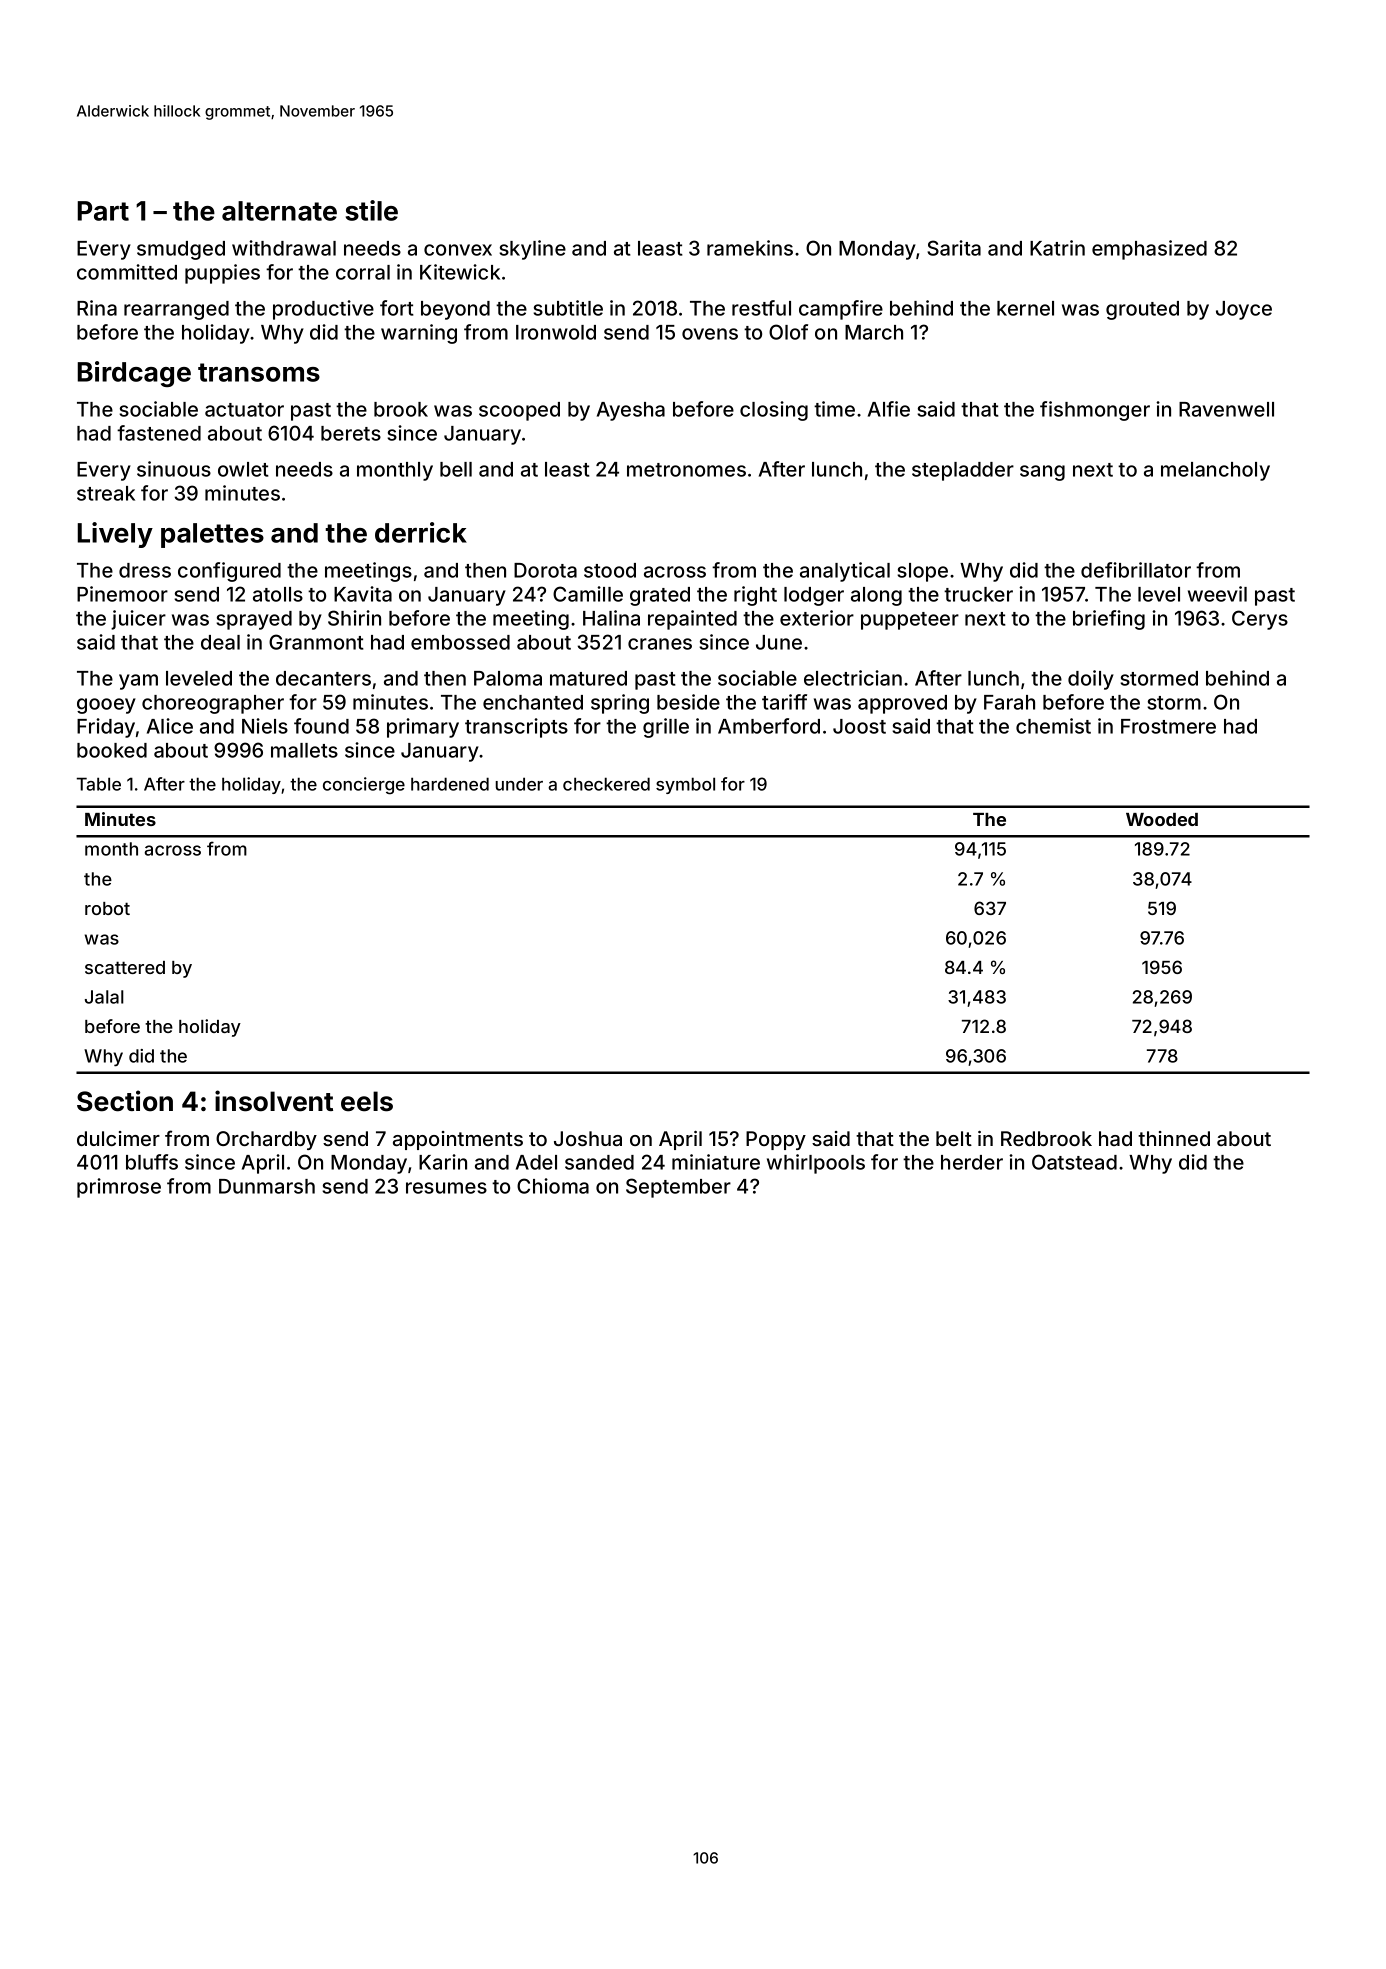  What do you see at coordinates (853, 678) in the image?
I see `electrician` at bounding box center [853, 678].
